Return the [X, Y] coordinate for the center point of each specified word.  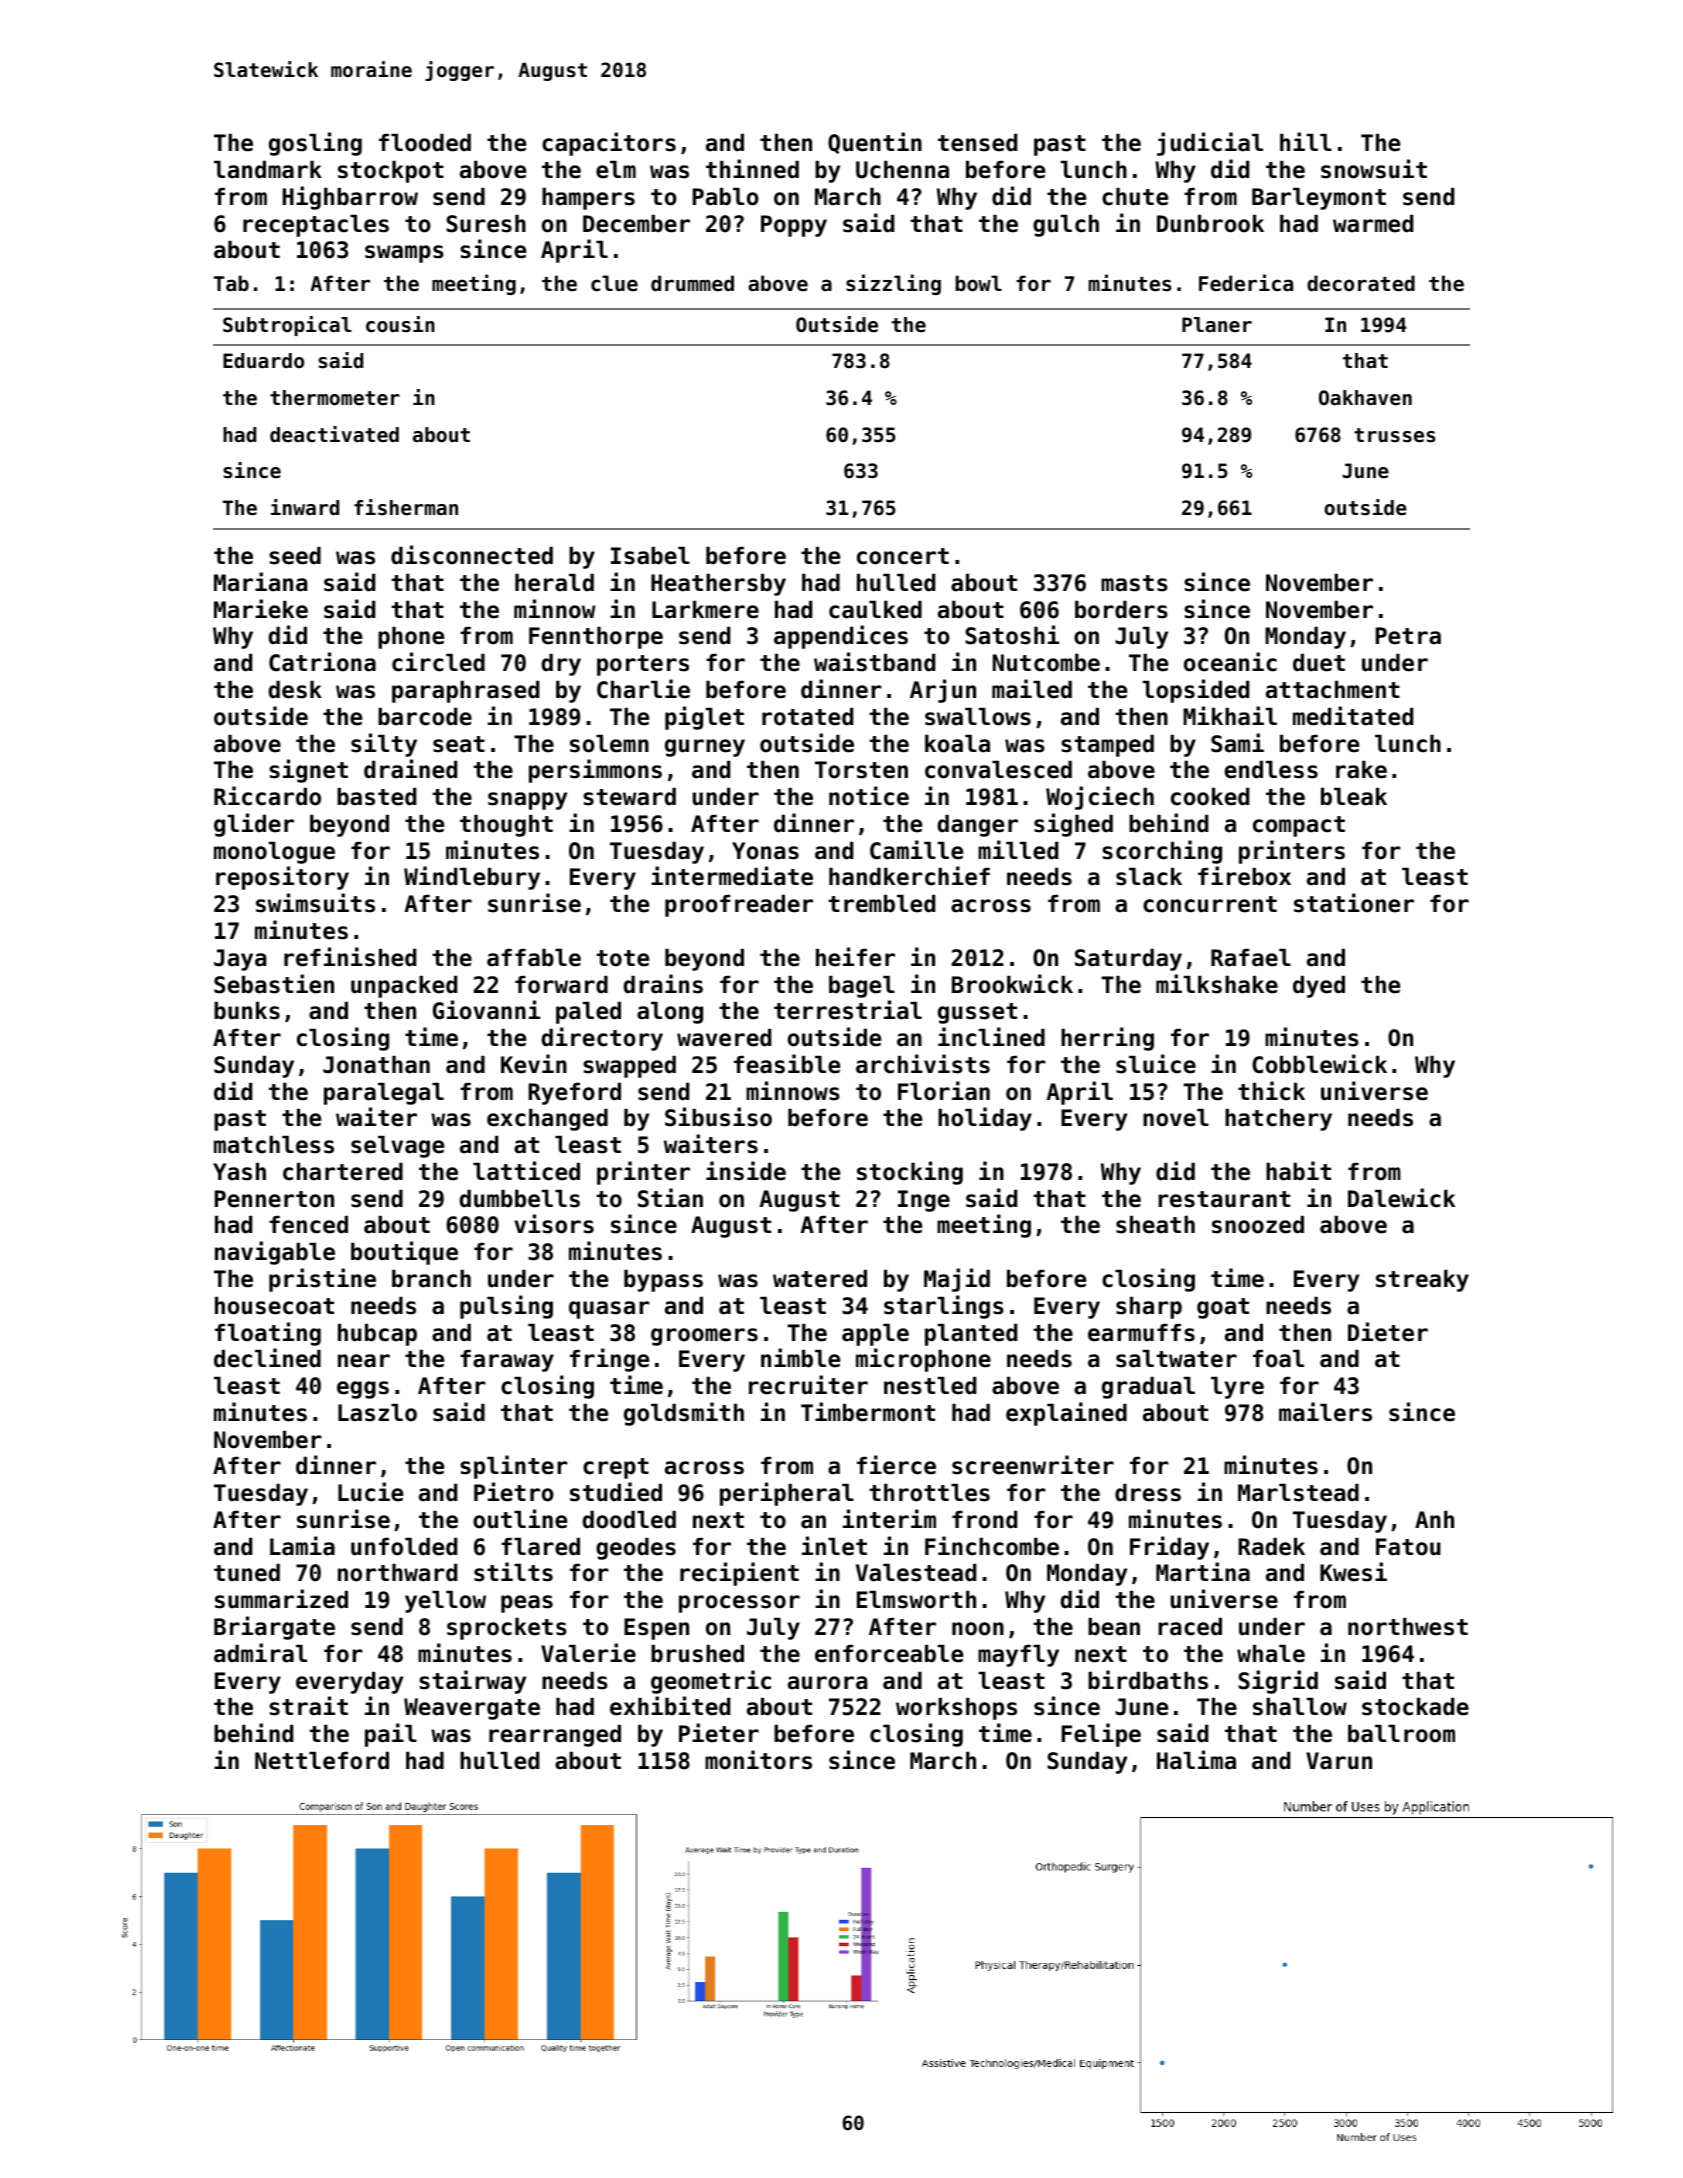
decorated [1361, 283]
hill [1306, 141]
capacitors [609, 144]
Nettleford [322, 1761]
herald [554, 583]
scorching [1162, 852]
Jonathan [376, 1065]
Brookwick [1012, 984]
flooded [425, 143]
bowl [978, 283]
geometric [711, 1682]
